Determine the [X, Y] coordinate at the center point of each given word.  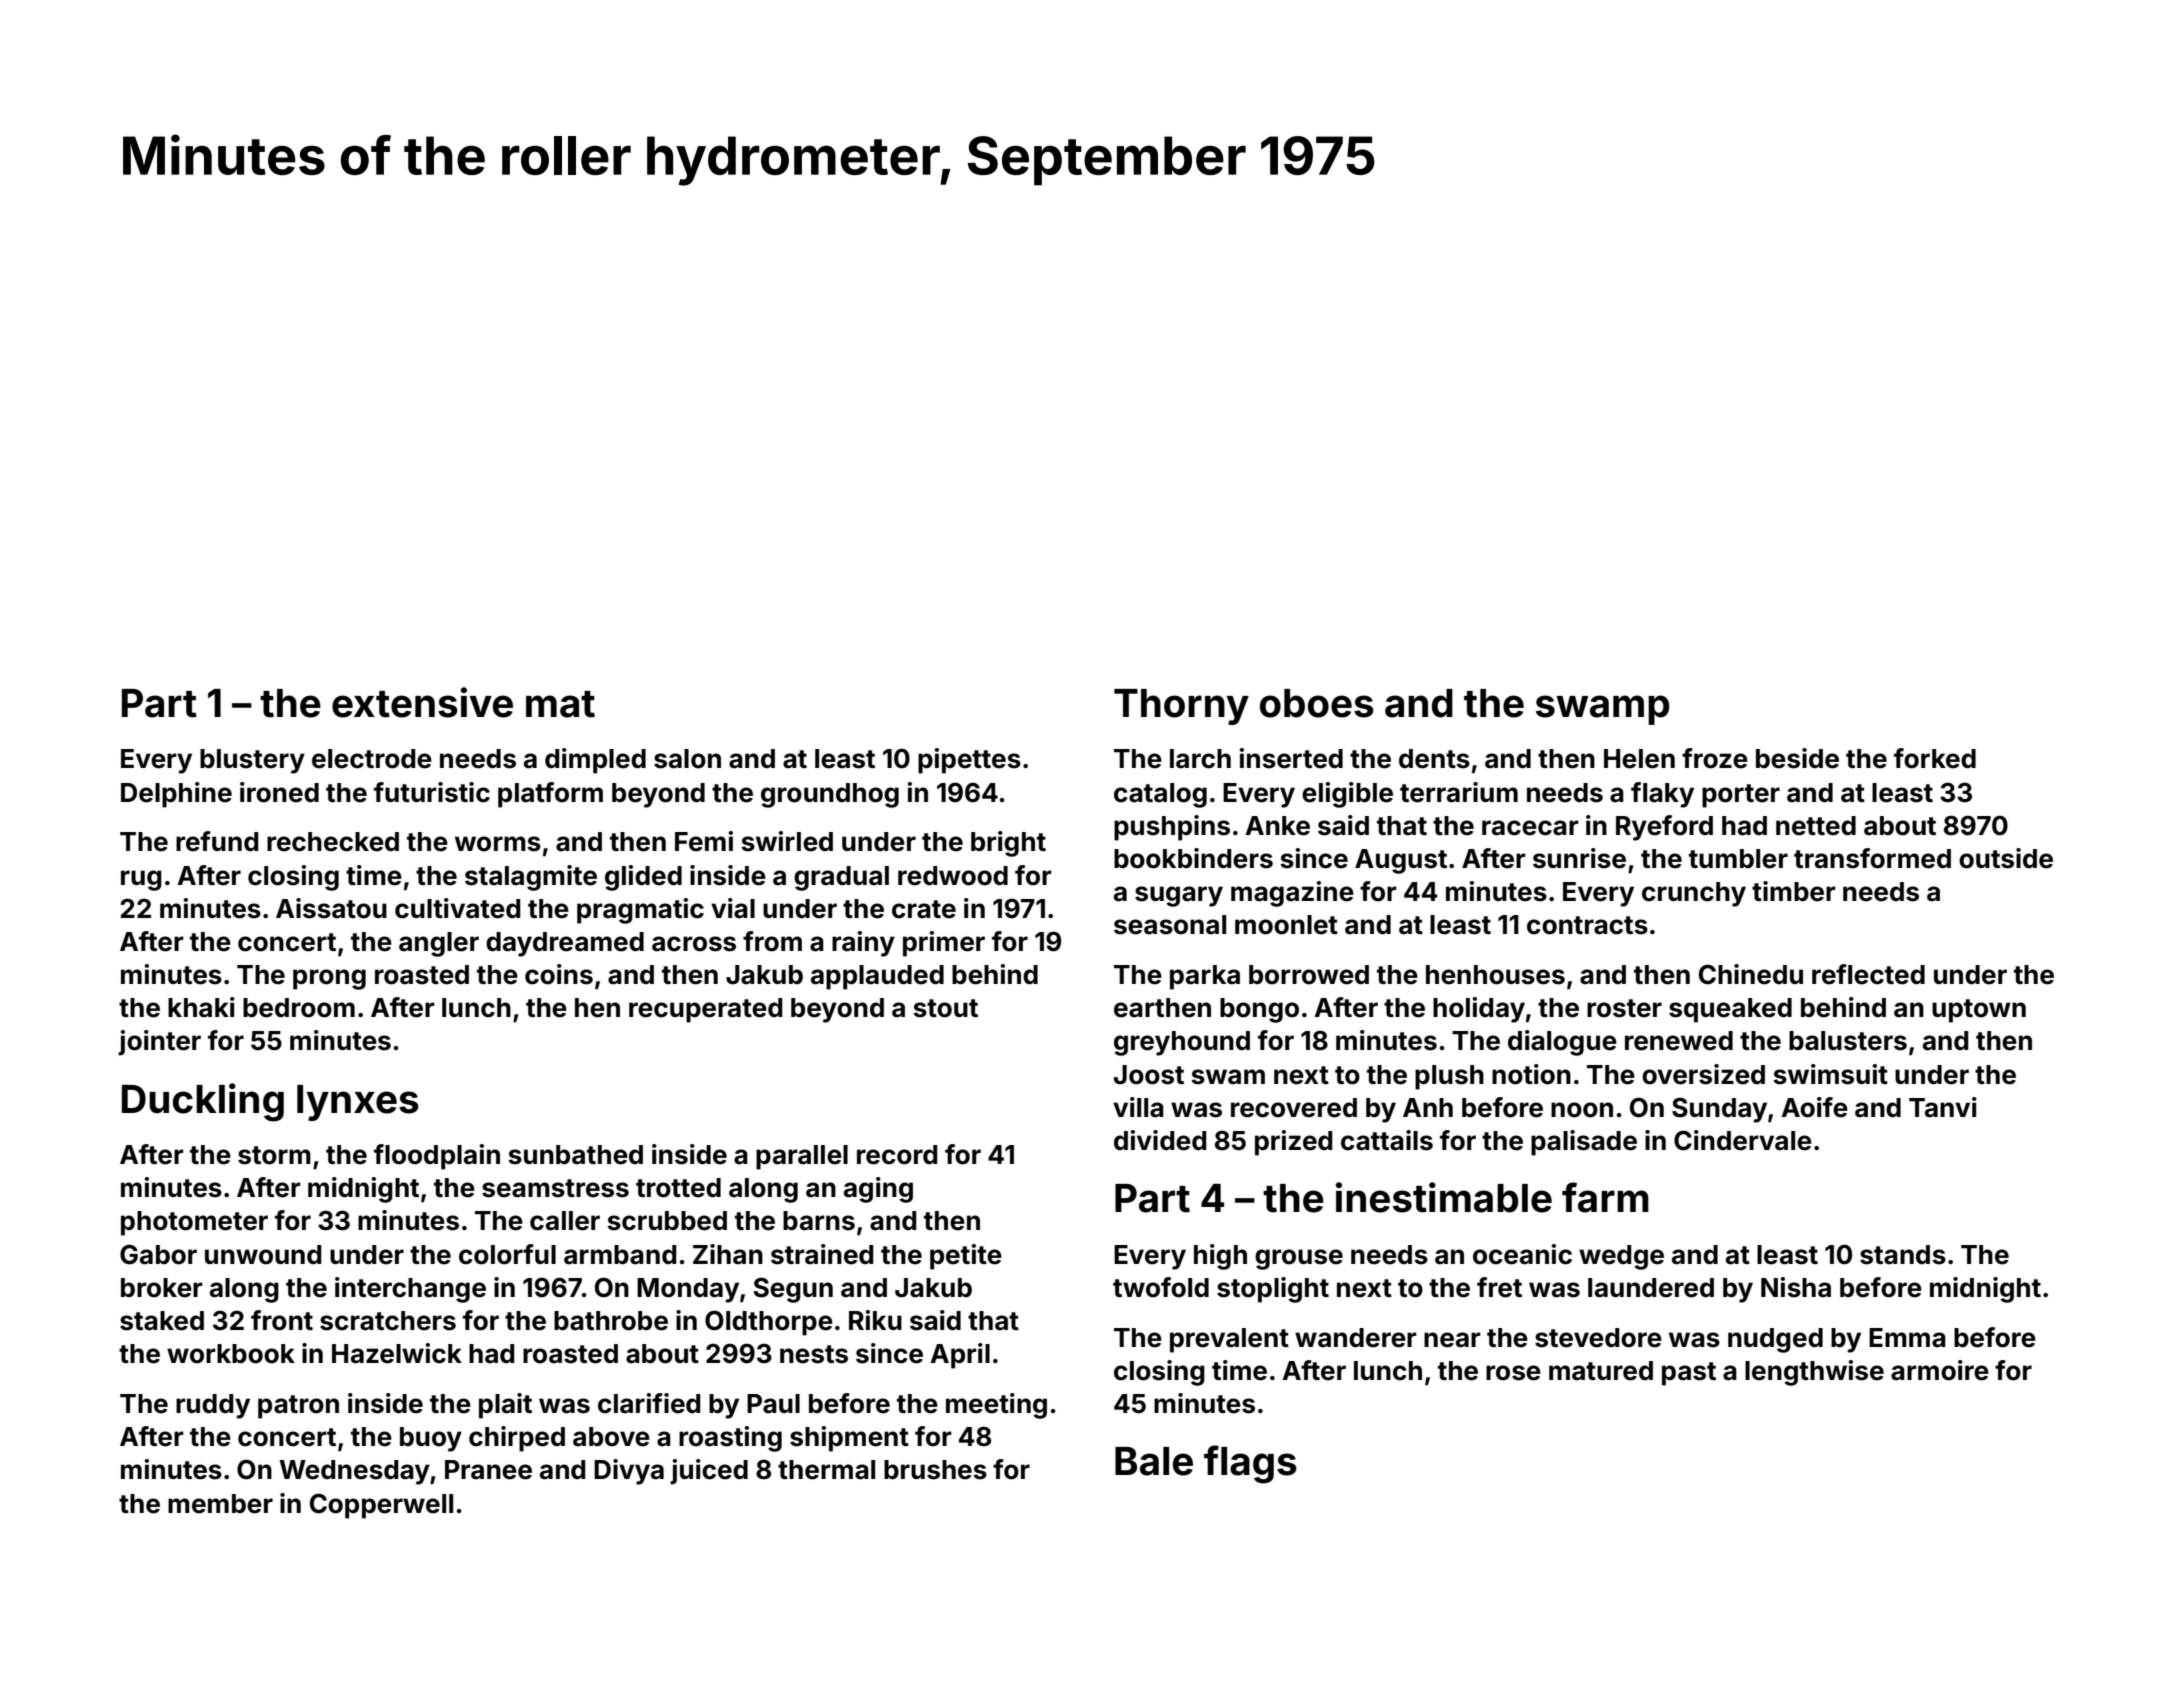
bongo [1259, 1010]
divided [1160, 1140]
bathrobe [611, 1321]
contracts [1587, 925]
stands [1903, 1255]
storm [274, 1155]
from [772, 941]
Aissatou [331, 908]
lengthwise [1814, 1373]
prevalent [1229, 1340]
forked [1935, 758]
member [220, 1504]
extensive [422, 702]
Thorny [1181, 707]
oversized [1703, 1074]
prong [329, 979]
